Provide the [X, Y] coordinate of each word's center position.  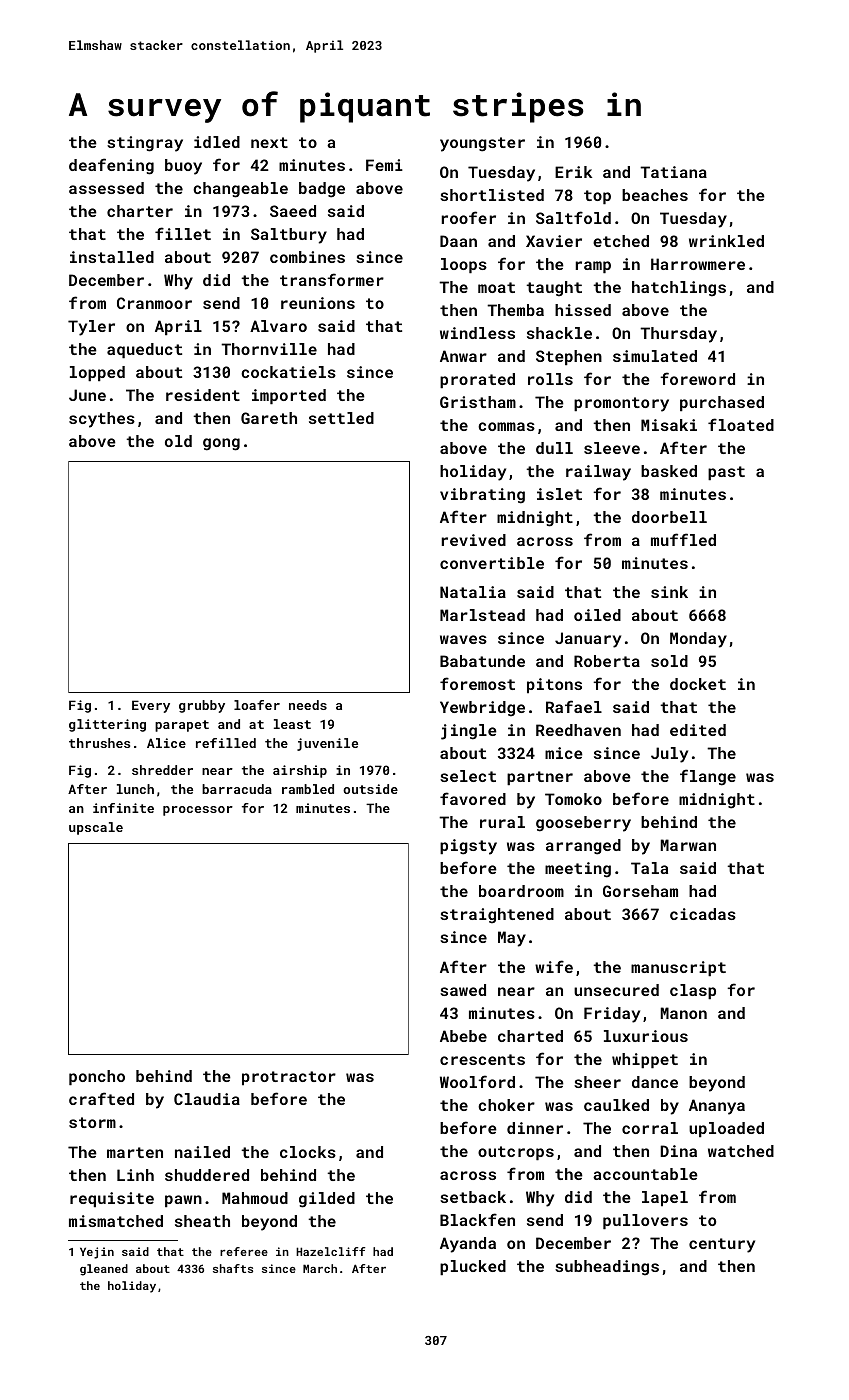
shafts [233, 1268]
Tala [649, 868]
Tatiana [673, 172]
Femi [384, 165]
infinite [123, 808]
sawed [463, 990]
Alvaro [278, 326]
